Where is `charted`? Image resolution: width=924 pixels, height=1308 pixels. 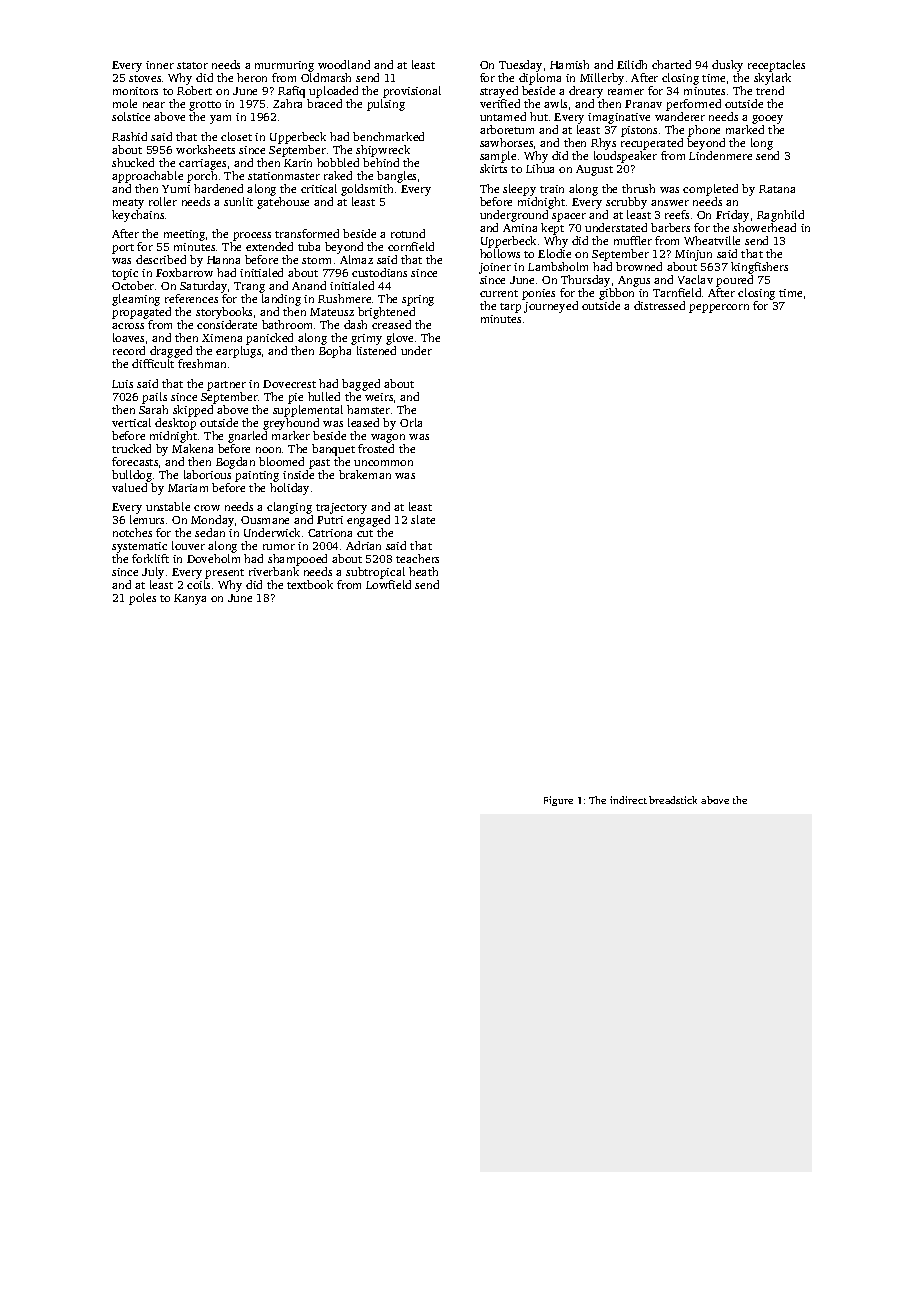
charted is located at coordinates (671, 64).
